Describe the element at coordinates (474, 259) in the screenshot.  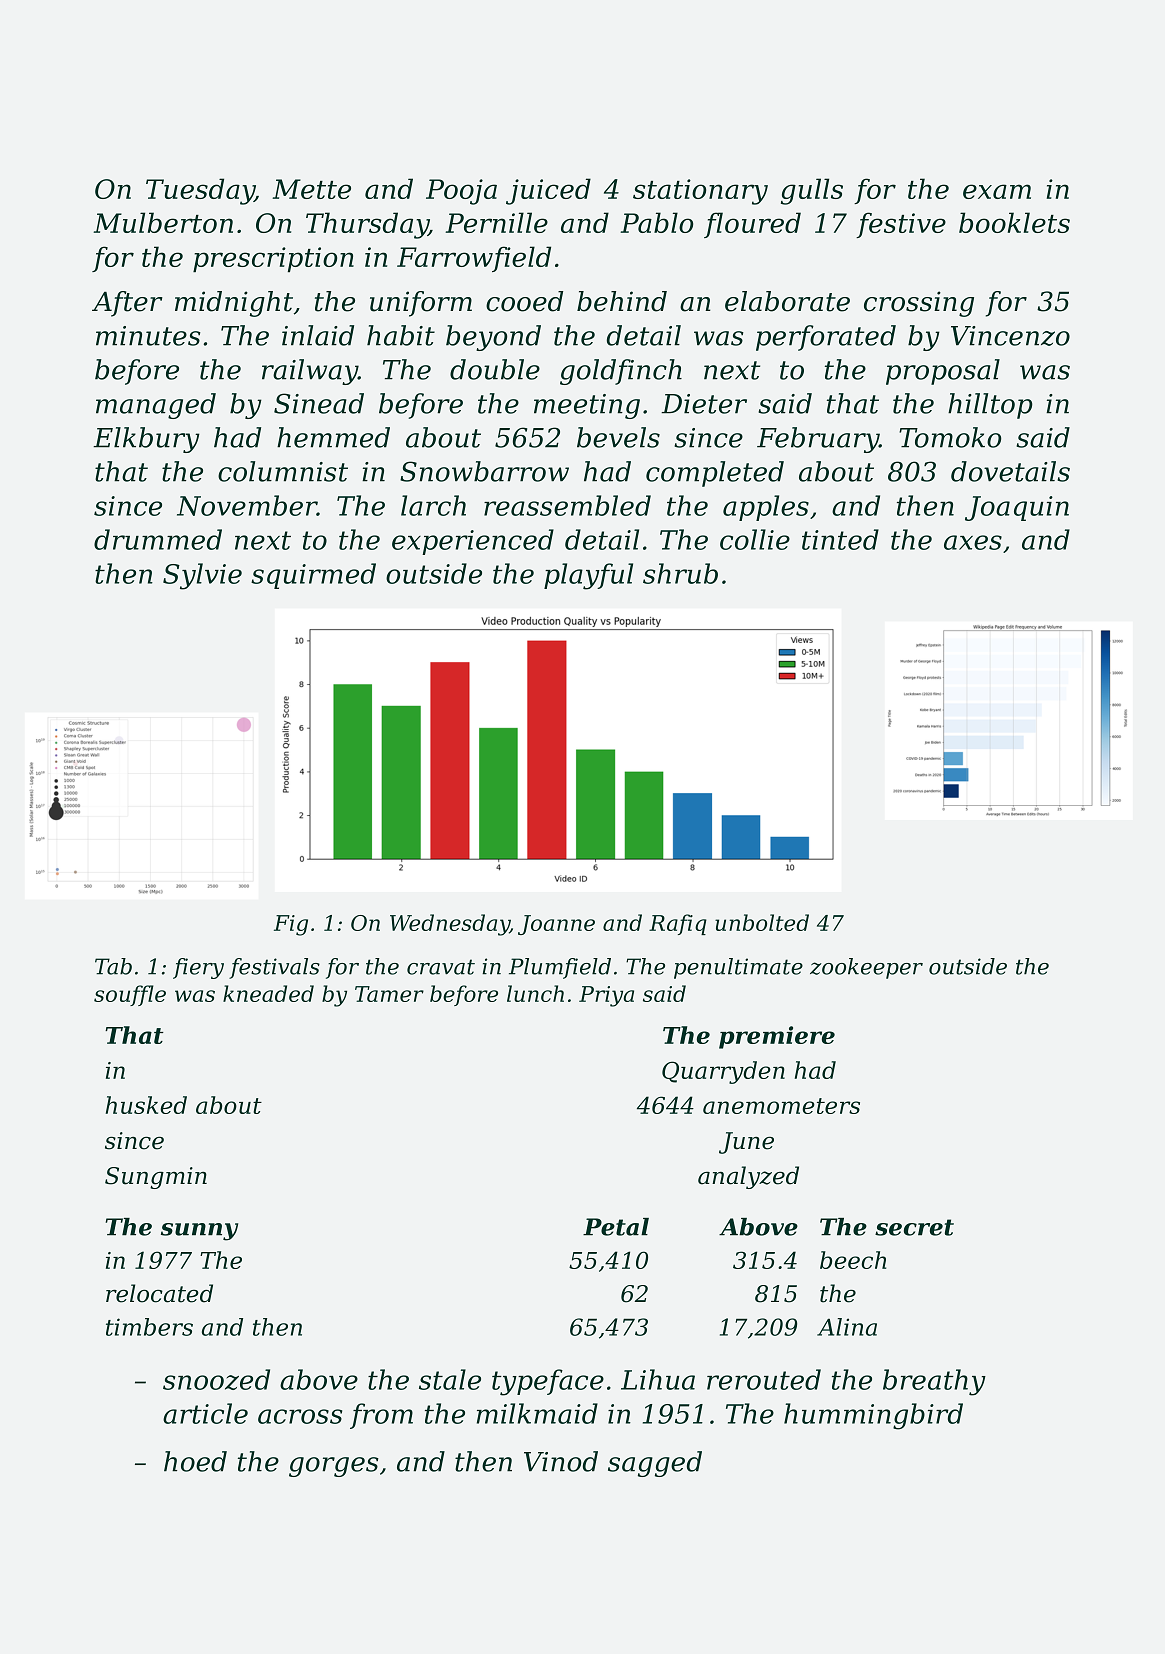
I see `Farrowfield` at that location.
